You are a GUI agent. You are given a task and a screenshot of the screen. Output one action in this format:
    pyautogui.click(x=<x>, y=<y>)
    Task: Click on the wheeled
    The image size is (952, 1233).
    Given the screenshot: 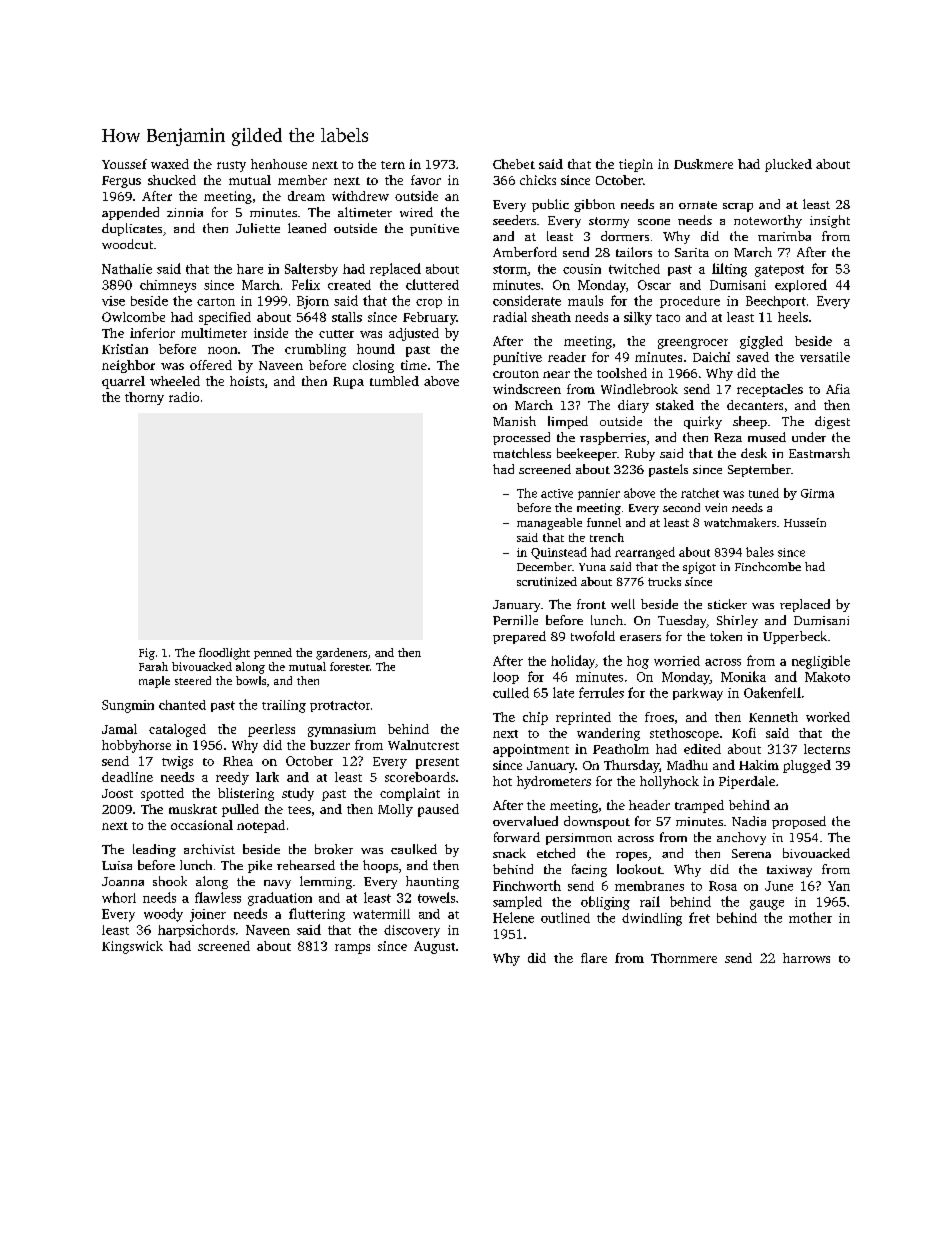 What is the action you would take?
    pyautogui.click(x=175, y=381)
